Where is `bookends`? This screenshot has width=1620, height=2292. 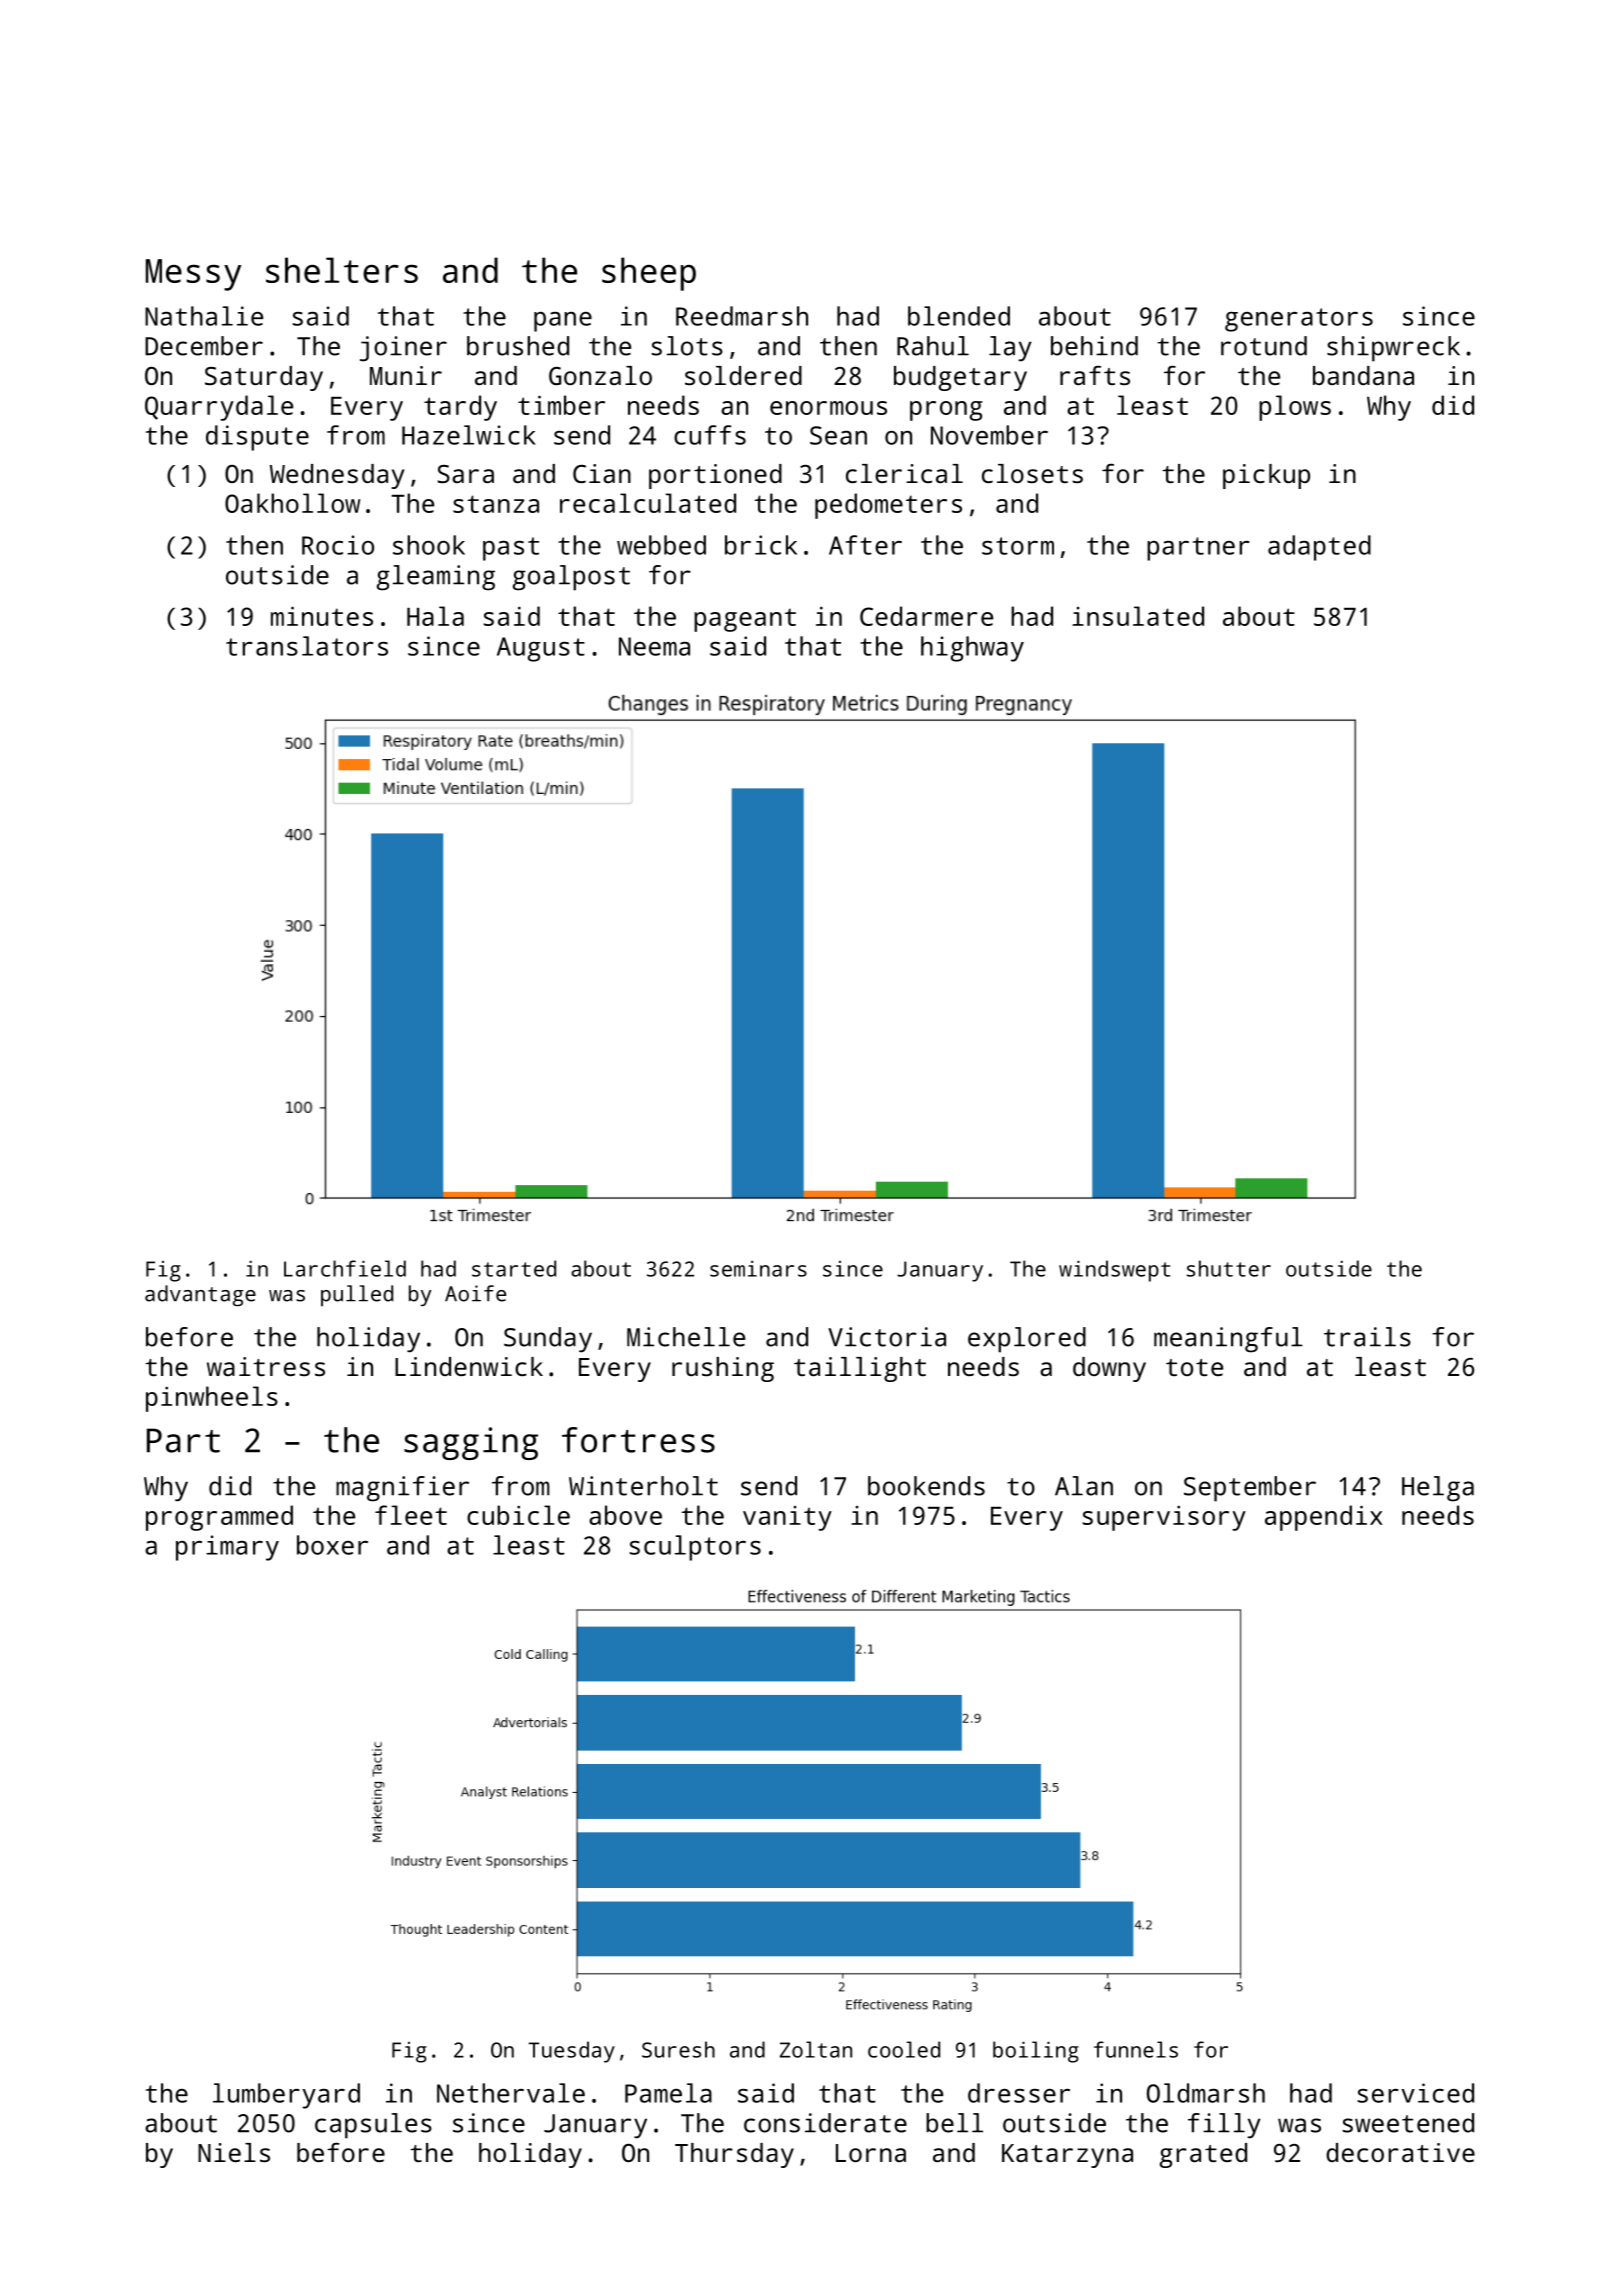
bookends is located at coordinates (926, 1486).
